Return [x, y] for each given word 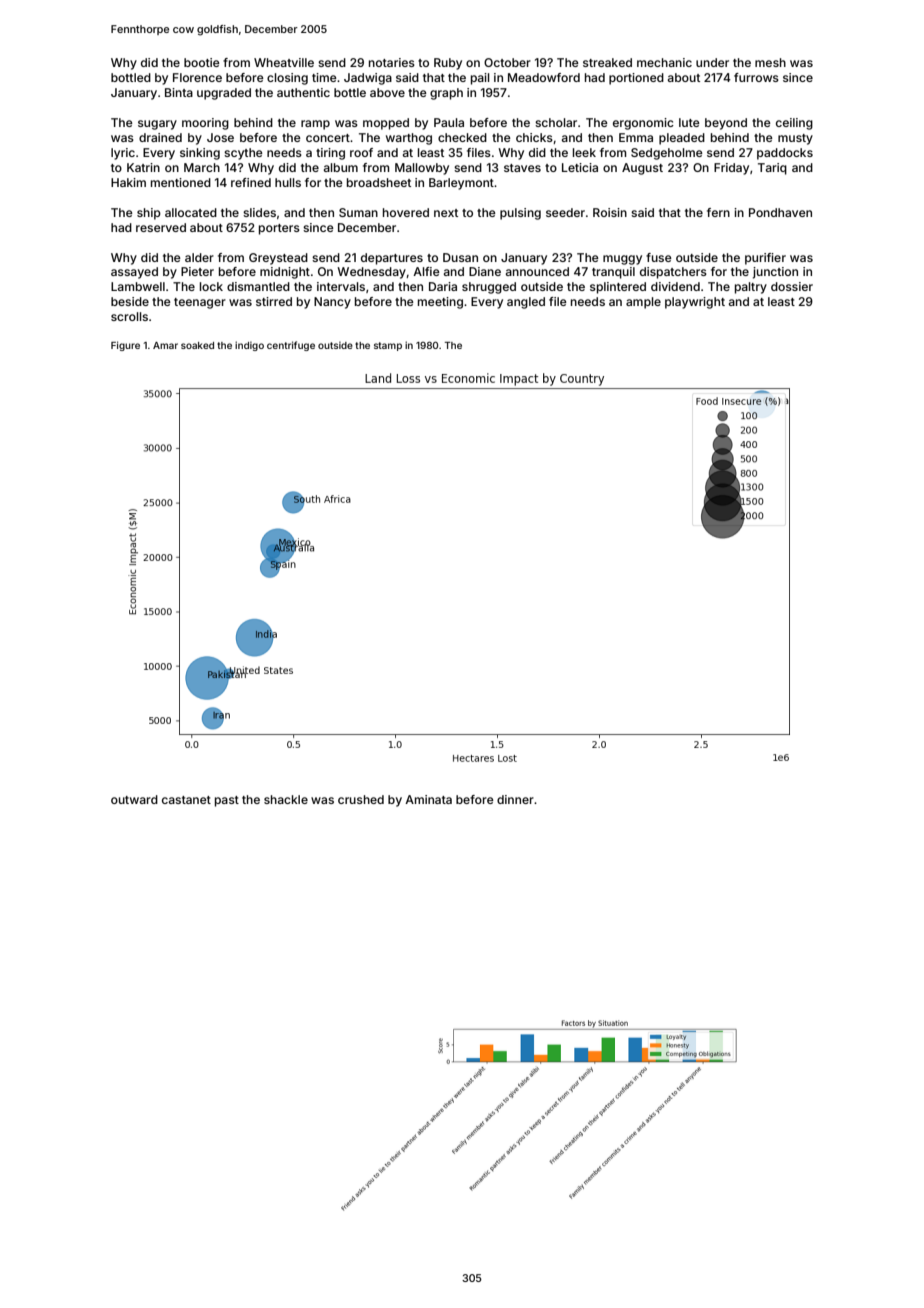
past [227, 801]
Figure [125, 346]
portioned [636, 79]
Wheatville [284, 62]
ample [643, 303]
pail [480, 79]
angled [526, 303]
